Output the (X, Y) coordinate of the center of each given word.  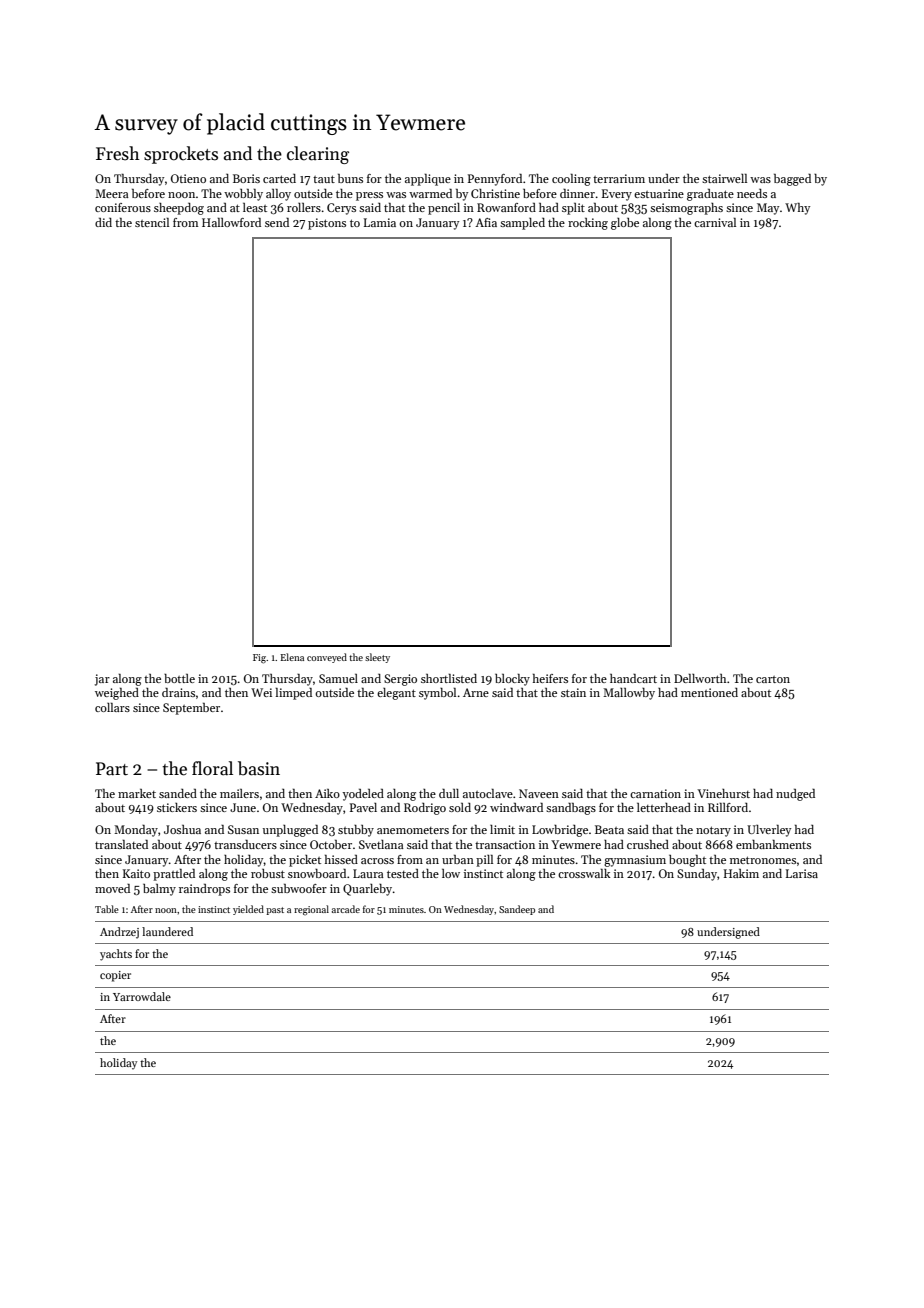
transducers (245, 844)
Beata (609, 829)
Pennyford (495, 180)
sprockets (181, 155)
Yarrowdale (142, 996)
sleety (377, 658)
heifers (550, 678)
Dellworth (700, 678)
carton (773, 679)
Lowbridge (560, 831)
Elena (292, 657)
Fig (259, 659)
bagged (792, 180)
